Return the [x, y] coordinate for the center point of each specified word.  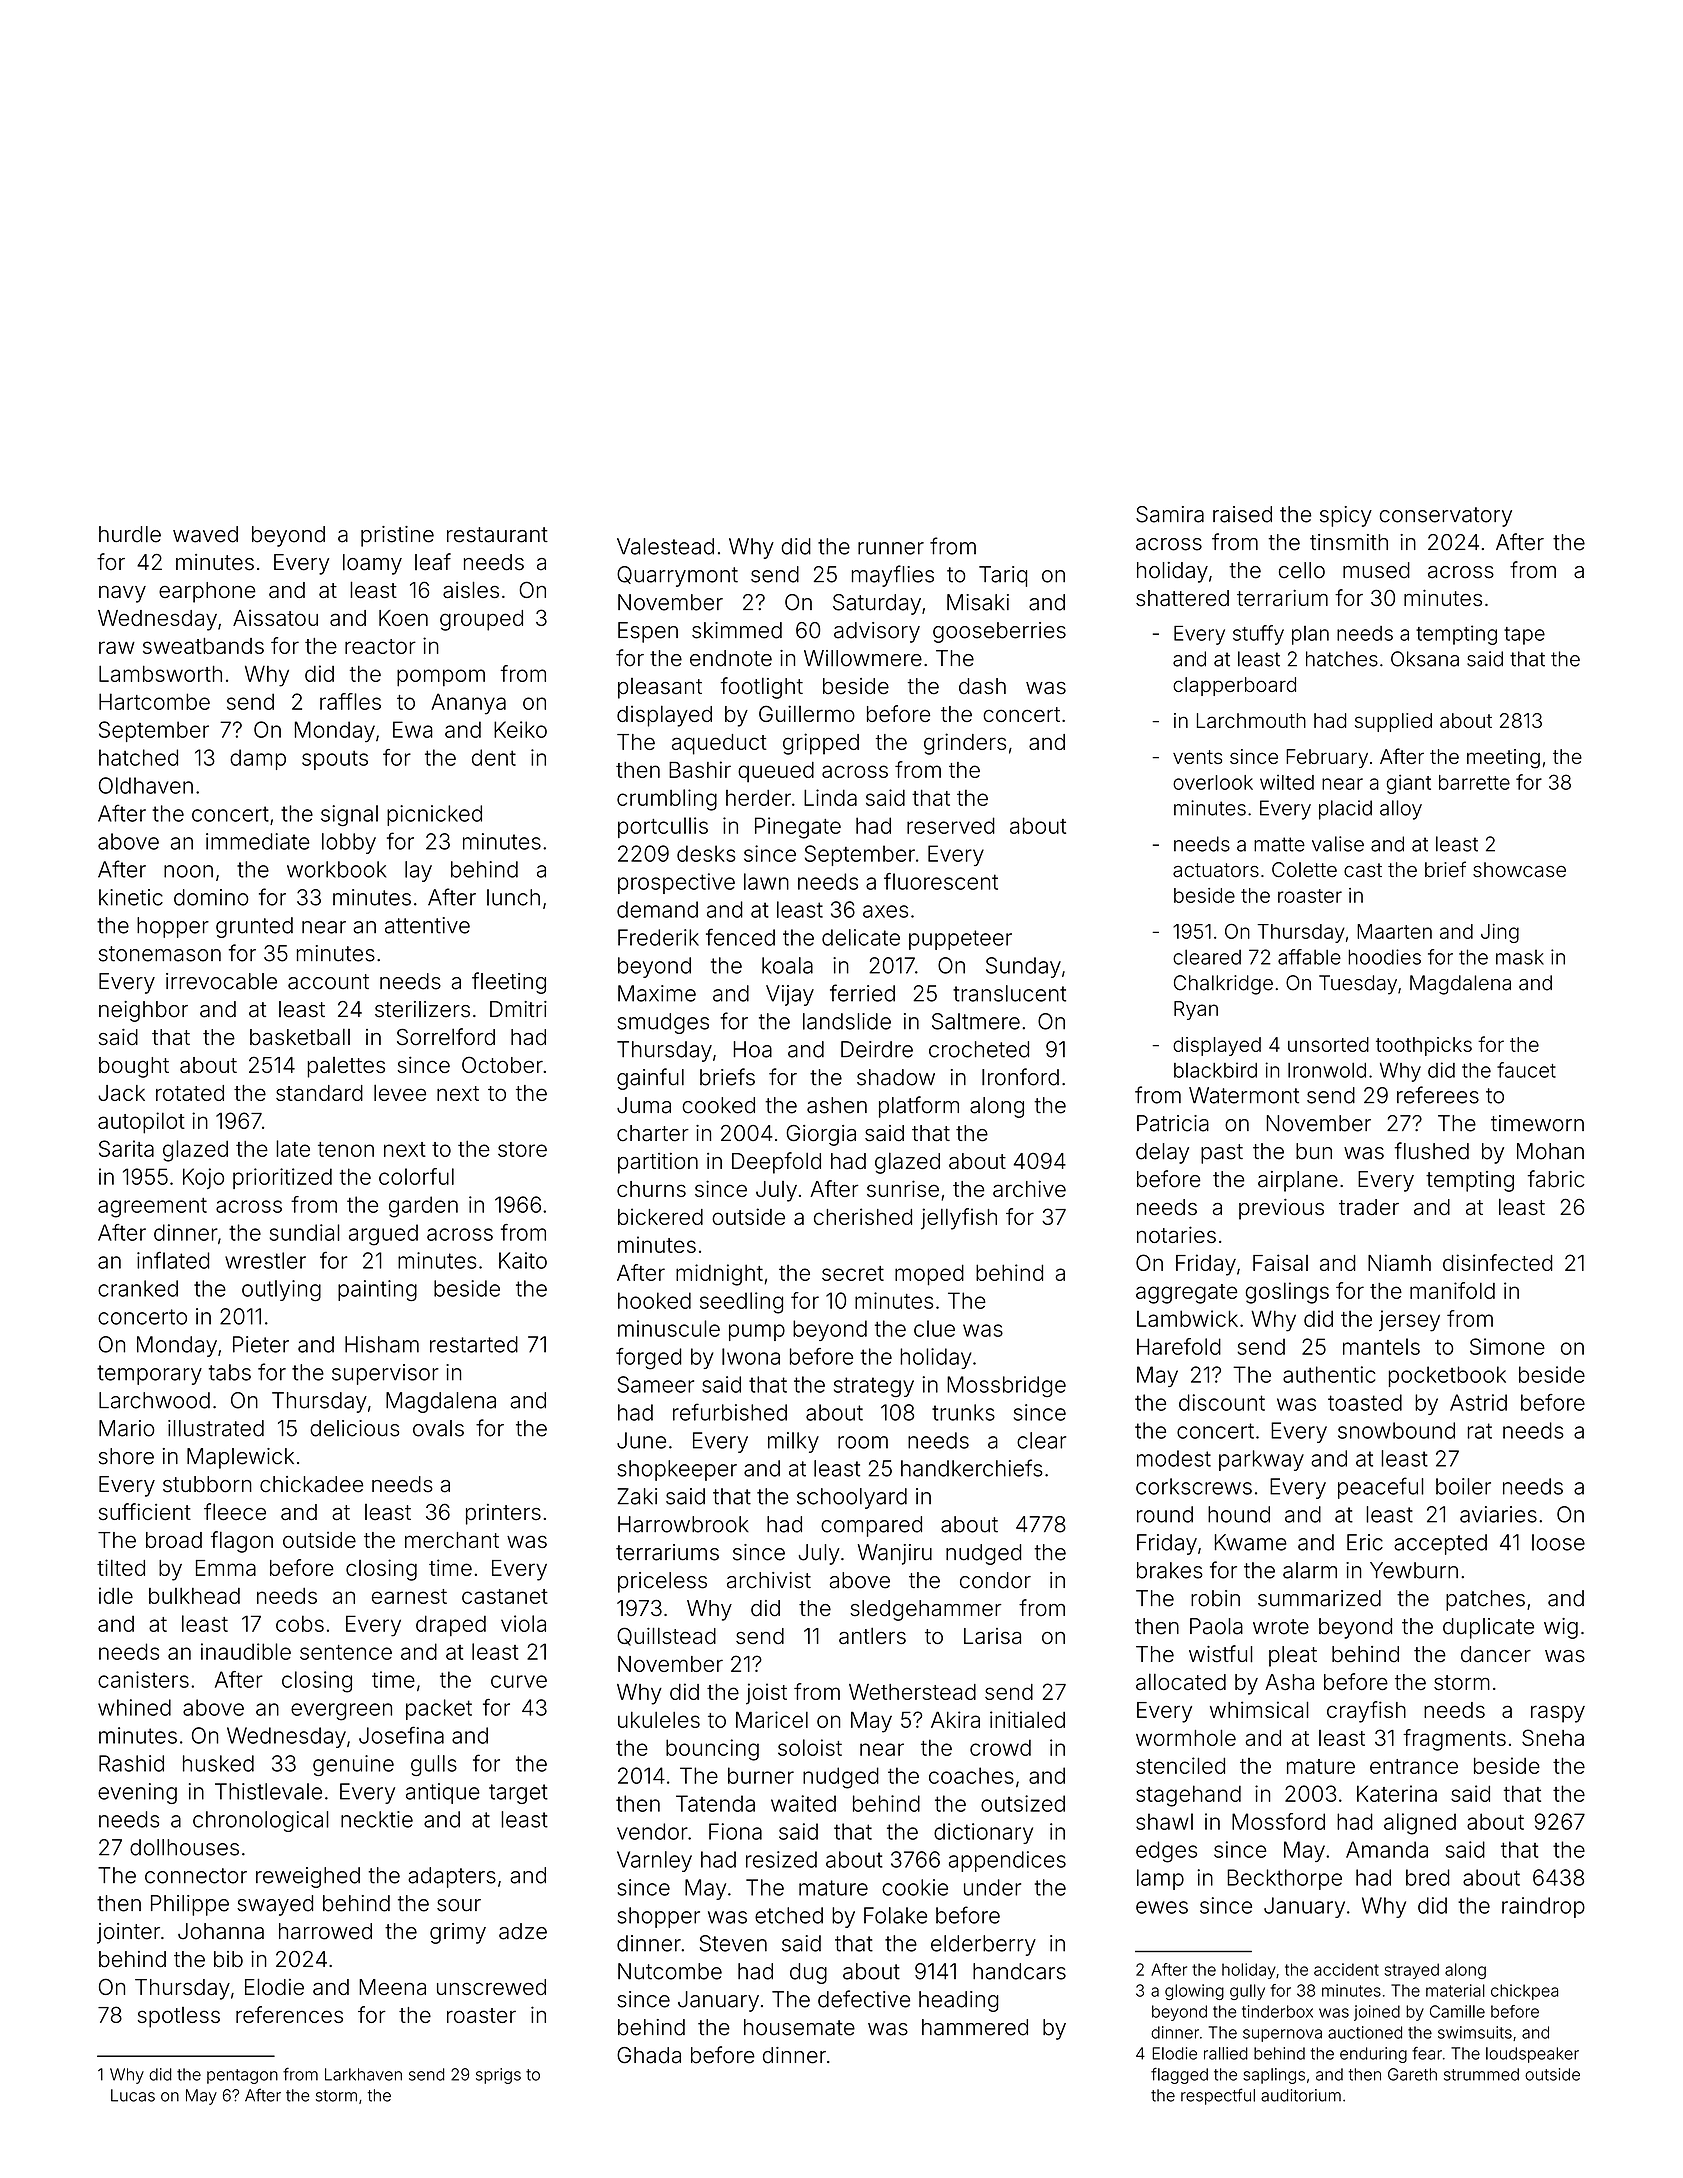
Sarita [126, 1148]
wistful [1221, 1654]
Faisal [1280, 1262]
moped [929, 1274]
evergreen [341, 1712]
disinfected [1498, 1262]
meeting [1503, 759]
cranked [138, 1288]
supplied [1393, 722]
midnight [719, 1275]
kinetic [131, 897]
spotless [179, 2017]
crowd [1000, 1747]
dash [982, 686]
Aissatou [275, 617]
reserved [951, 825]
